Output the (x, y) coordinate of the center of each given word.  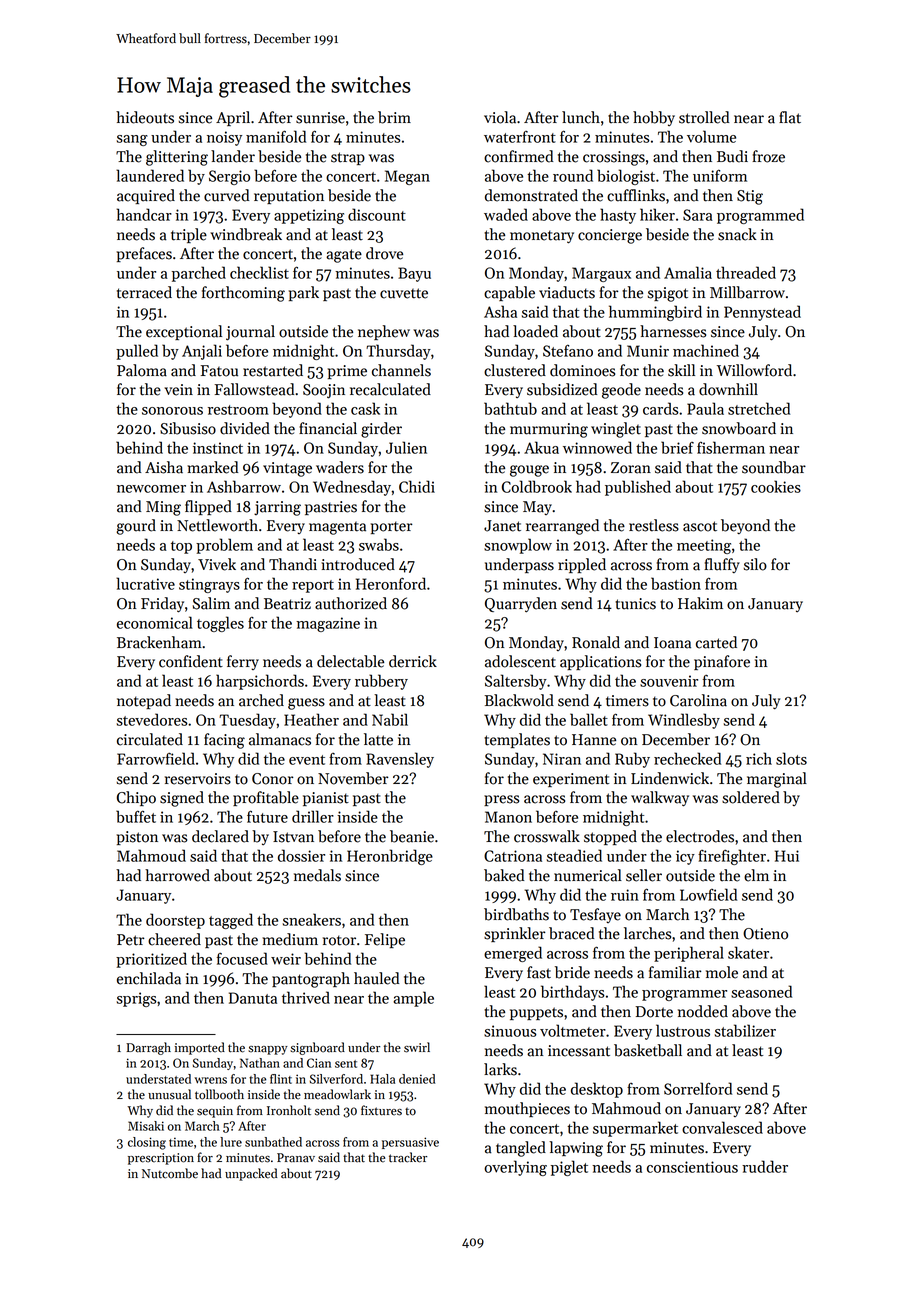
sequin (215, 1112)
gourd (136, 527)
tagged (231, 921)
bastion (676, 583)
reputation (289, 197)
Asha (500, 311)
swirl (417, 1047)
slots (791, 758)
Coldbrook (537, 486)
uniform (720, 175)
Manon (508, 817)
